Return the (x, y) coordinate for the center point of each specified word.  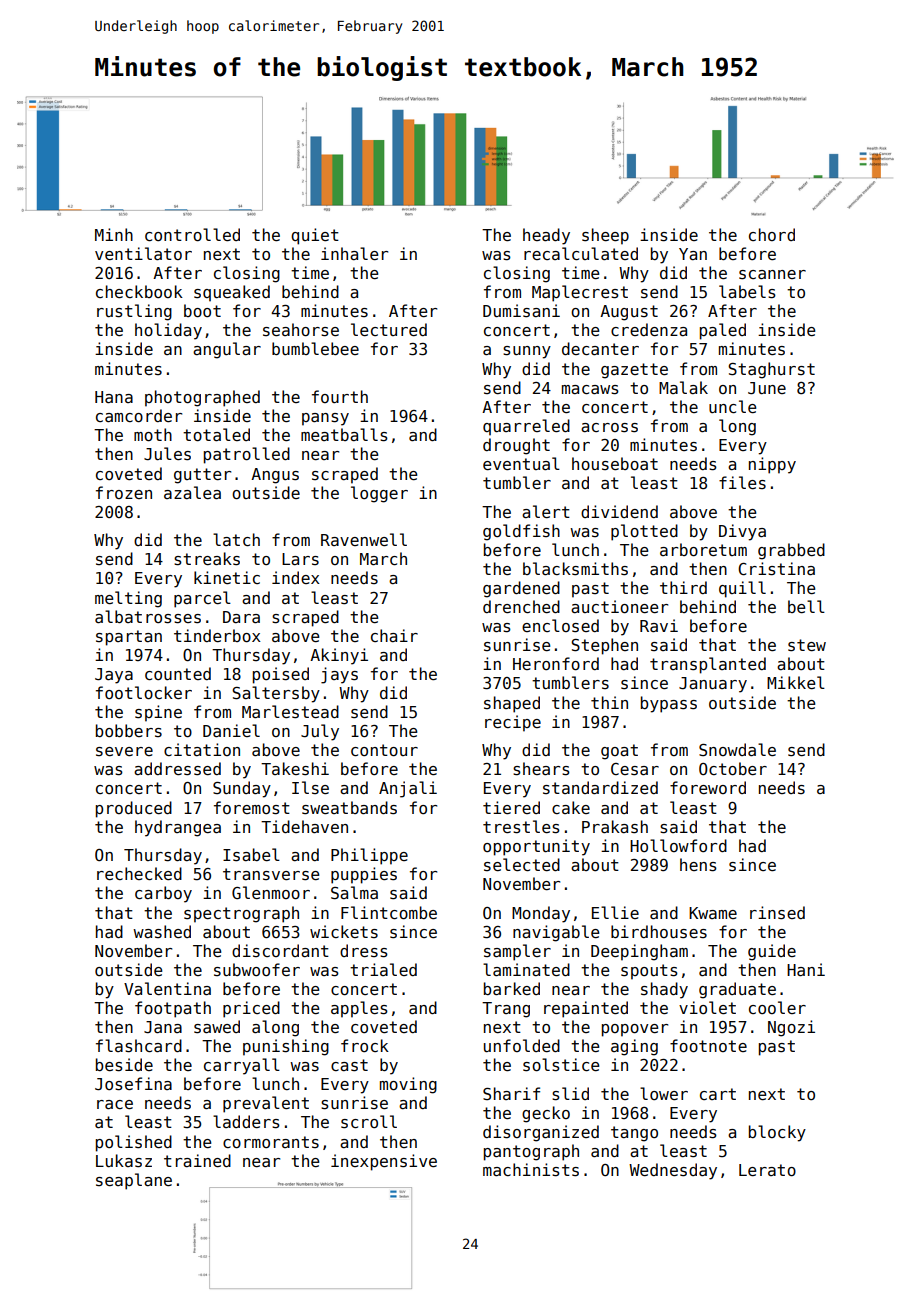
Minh (114, 234)
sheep (605, 236)
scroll (369, 1122)
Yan (693, 254)
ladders (246, 1122)
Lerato (767, 1170)
